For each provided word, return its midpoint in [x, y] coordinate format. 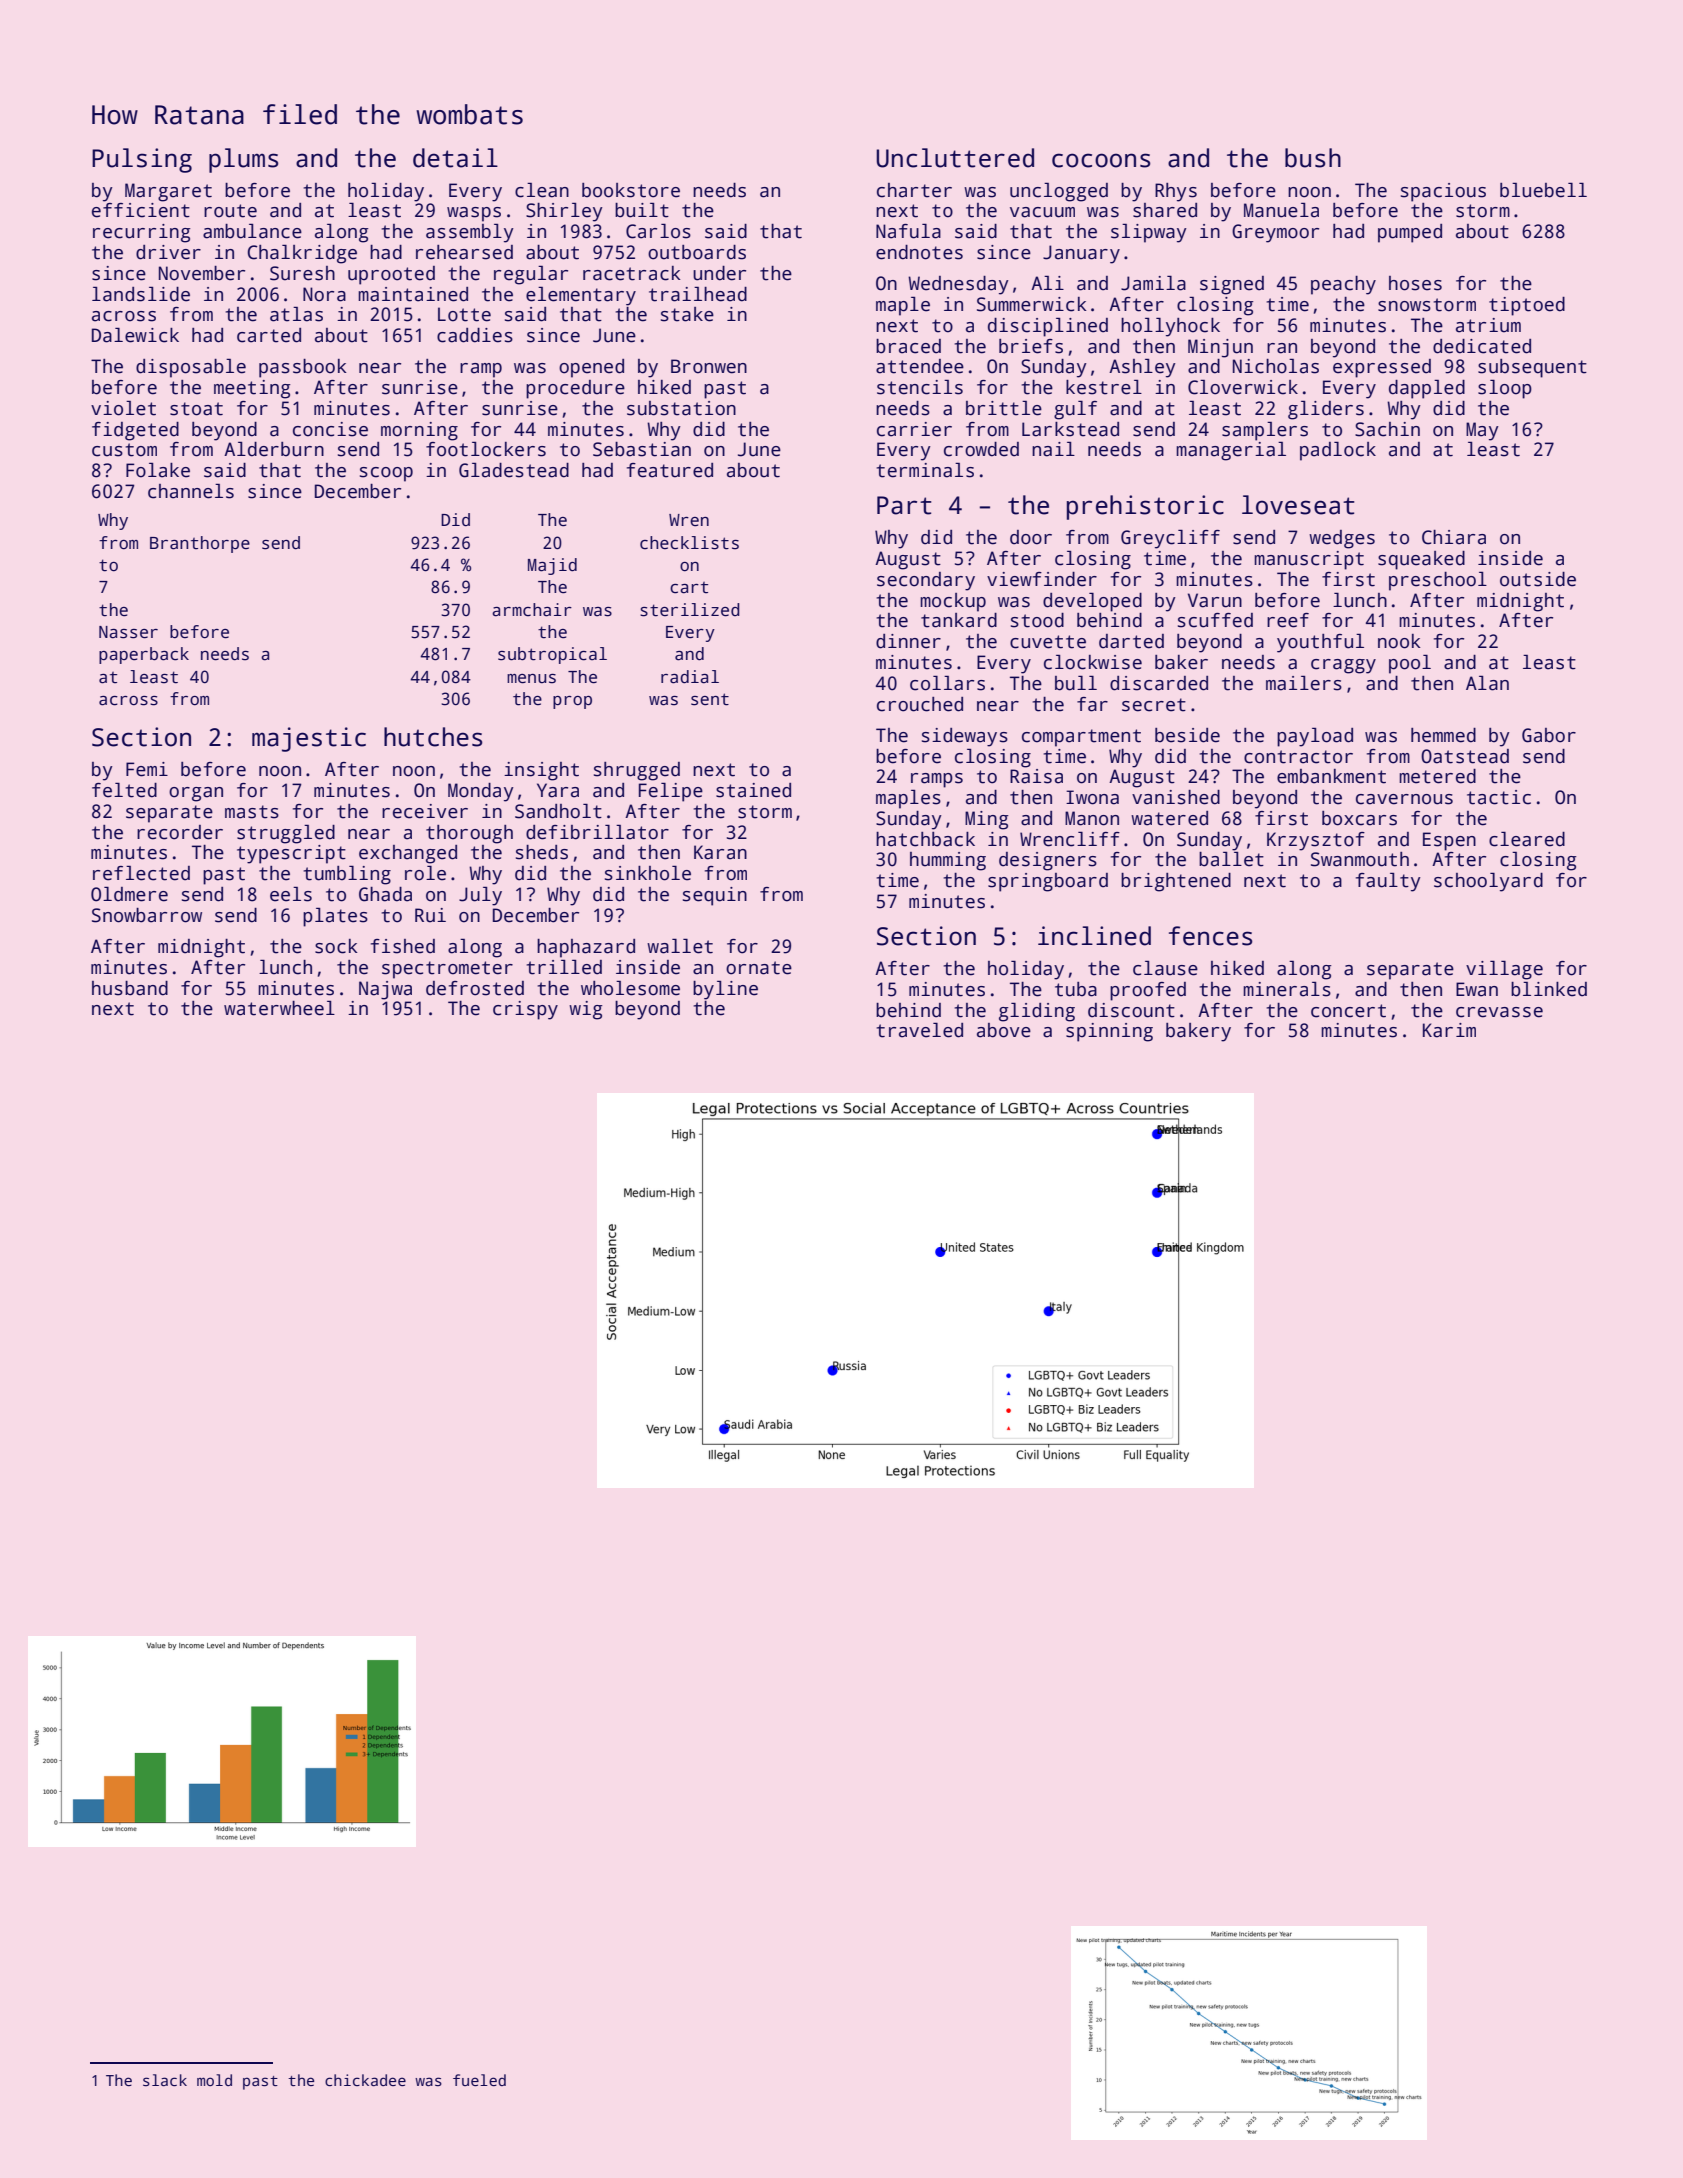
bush [1313, 158]
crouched [920, 704]
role [425, 873]
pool [1410, 664]
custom [124, 450]
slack [165, 2080]
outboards [697, 252]
